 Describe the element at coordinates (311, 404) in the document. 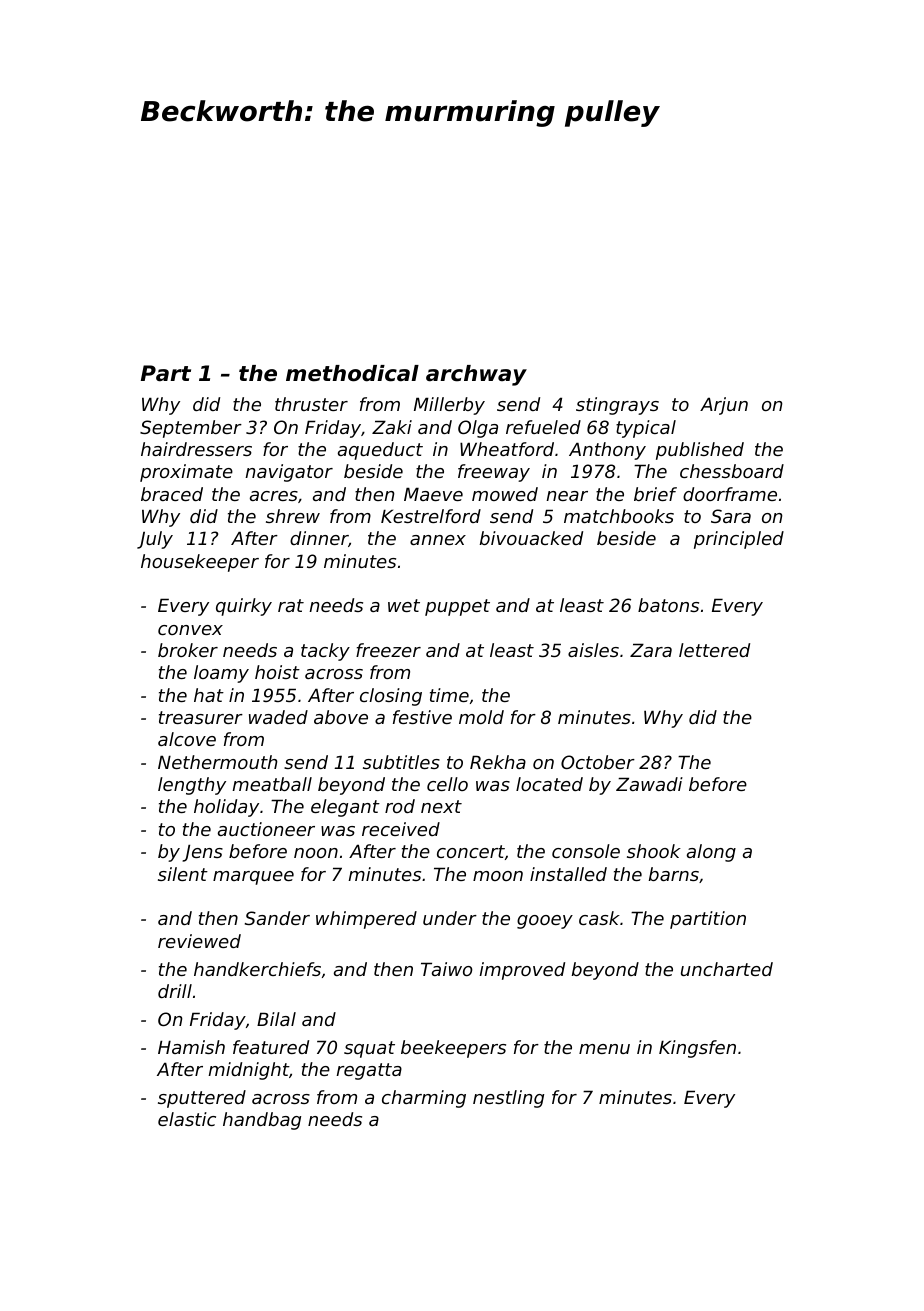

I see `thruster` at that location.
